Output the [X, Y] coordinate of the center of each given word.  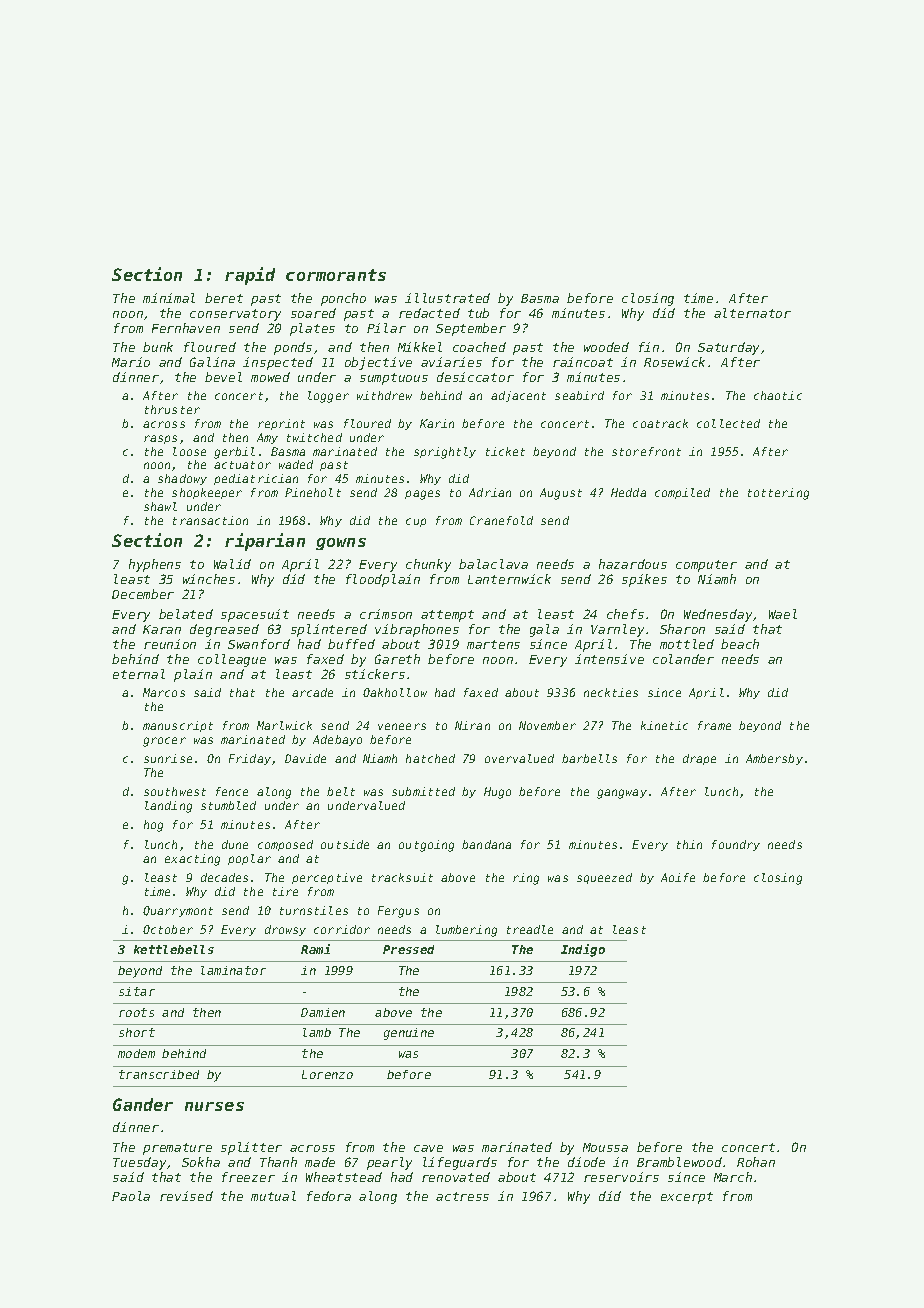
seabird [579, 395]
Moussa [605, 1147]
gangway [622, 794]
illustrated [447, 298]
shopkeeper [207, 493]
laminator [233, 970]
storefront [646, 451]
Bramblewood [679, 1162]
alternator [752, 313]
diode [586, 1162]
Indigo [583, 950]
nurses [214, 1106]
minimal [169, 298]
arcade [312, 692]
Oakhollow [395, 692]
